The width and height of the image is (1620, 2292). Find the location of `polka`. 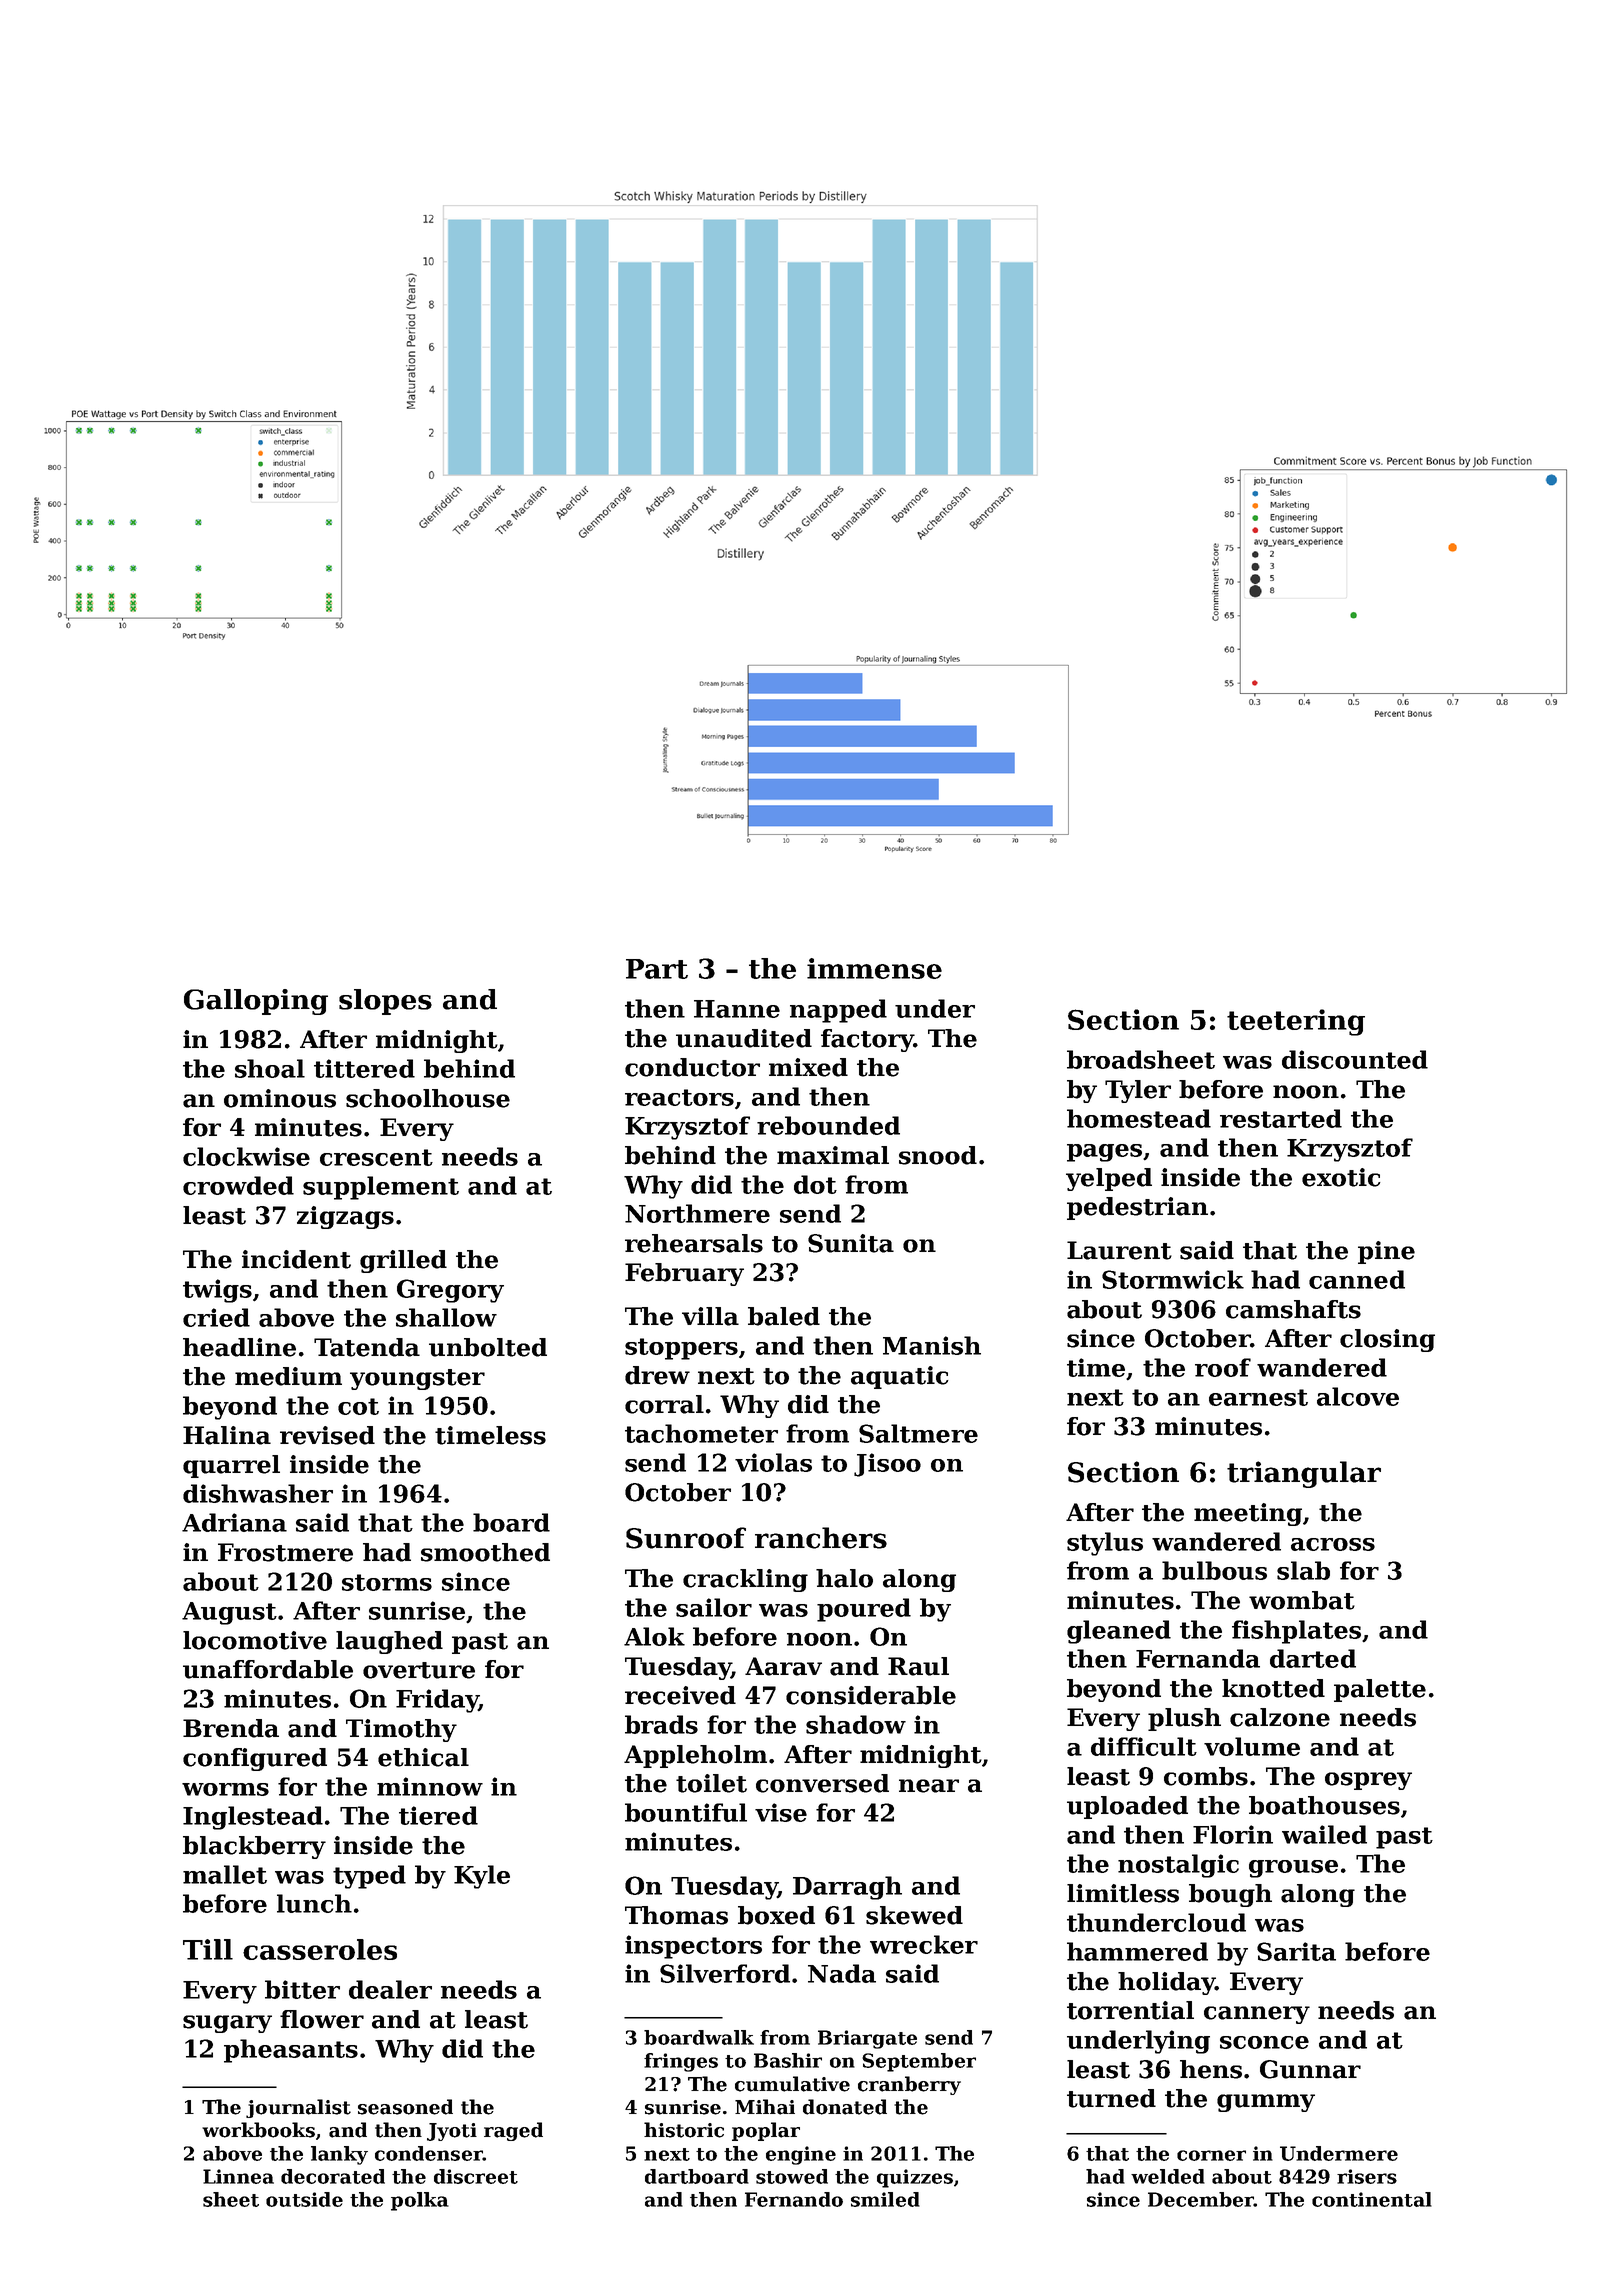

polka is located at coordinates (420, 2201).
